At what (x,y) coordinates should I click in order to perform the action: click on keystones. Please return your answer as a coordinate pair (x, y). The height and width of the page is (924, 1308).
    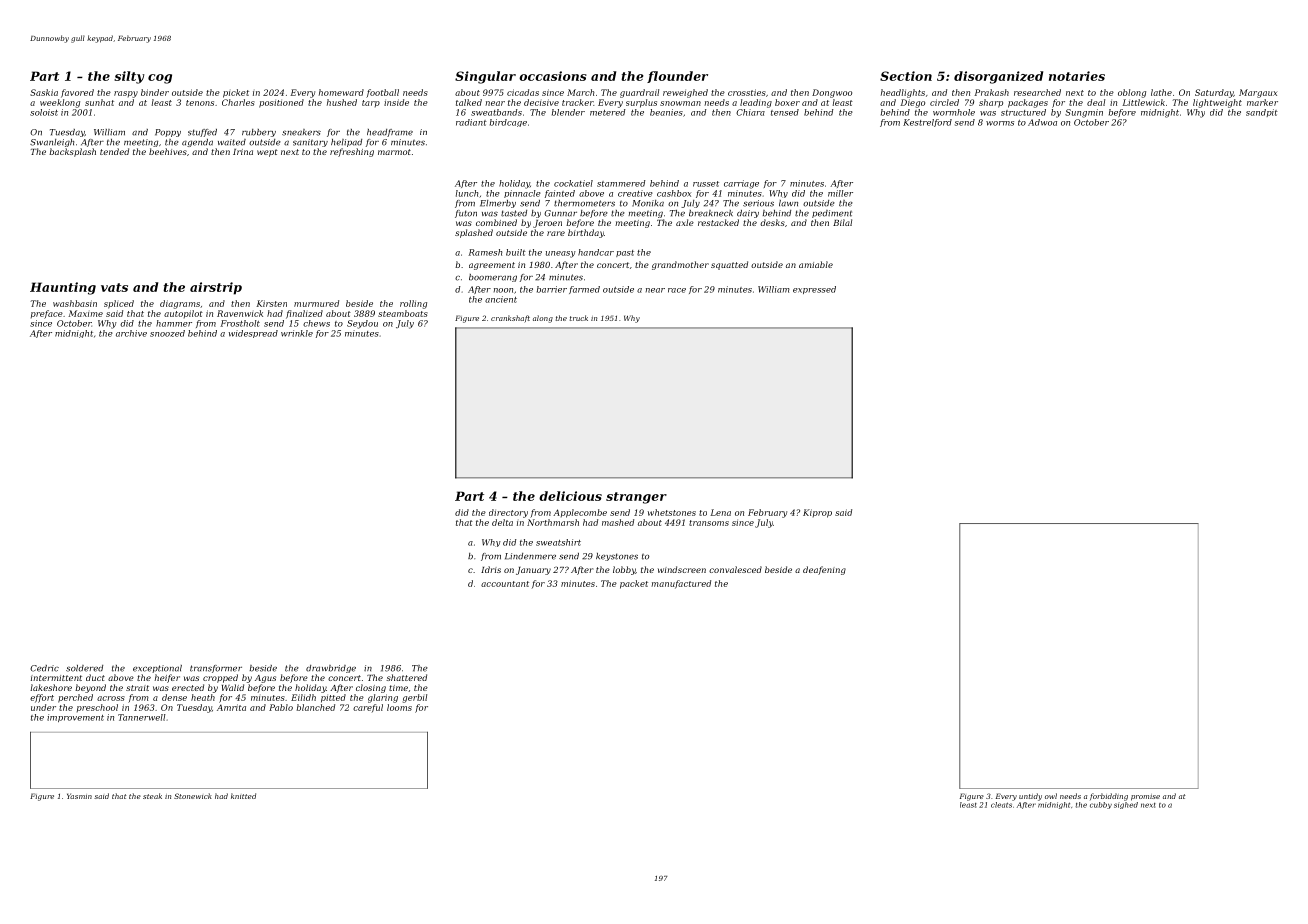
    Looking at the image, I should click on (617, 557).
